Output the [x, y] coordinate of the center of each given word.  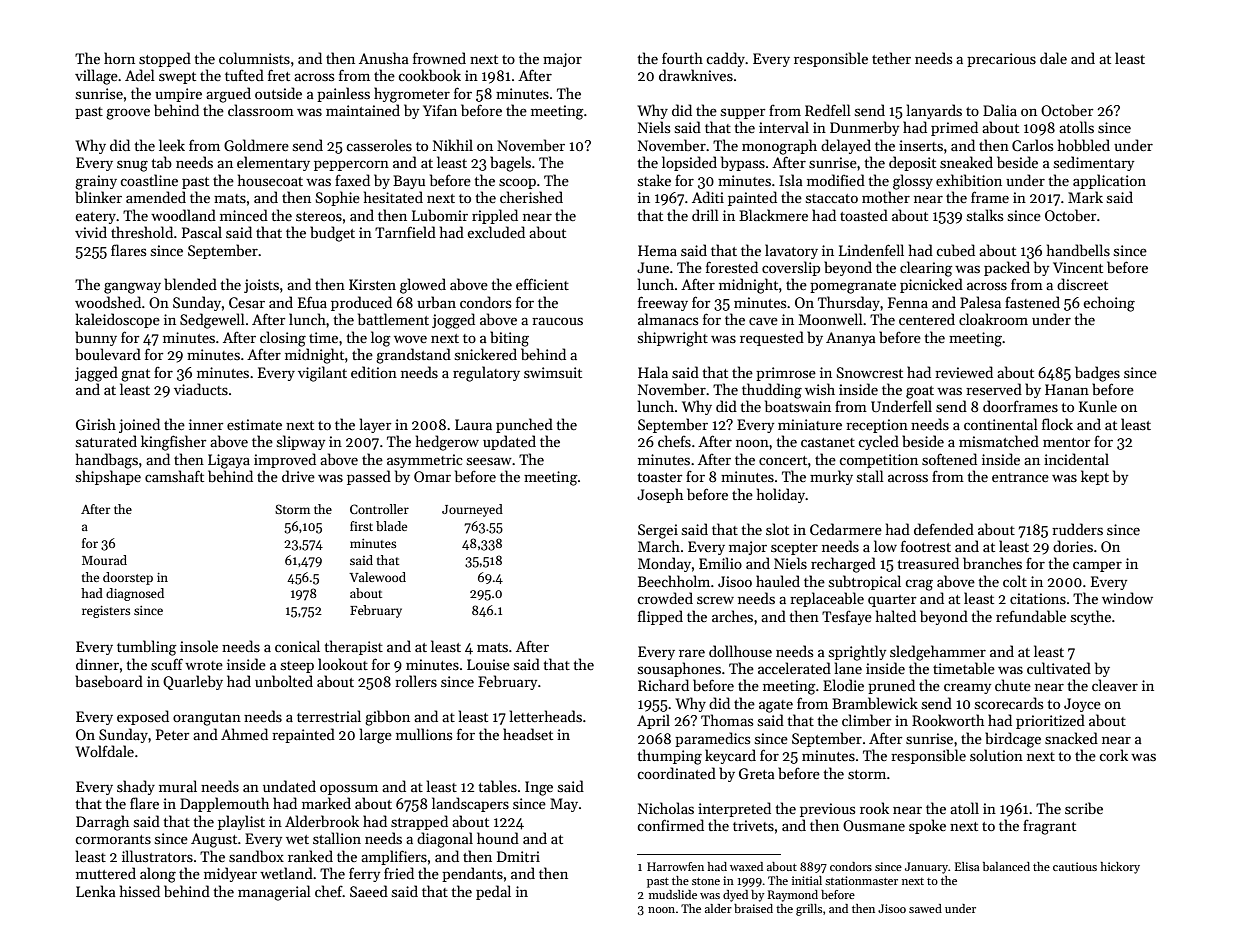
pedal [493, 892]
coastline [149, 180]
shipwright [673, 339]
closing [283, 339]
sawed [925, 908]
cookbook [429, 75]
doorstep [128, 578]
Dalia [1000, 110]
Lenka [96, 891]
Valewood [377, 577]
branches [992, 563]
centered [927, 319]
